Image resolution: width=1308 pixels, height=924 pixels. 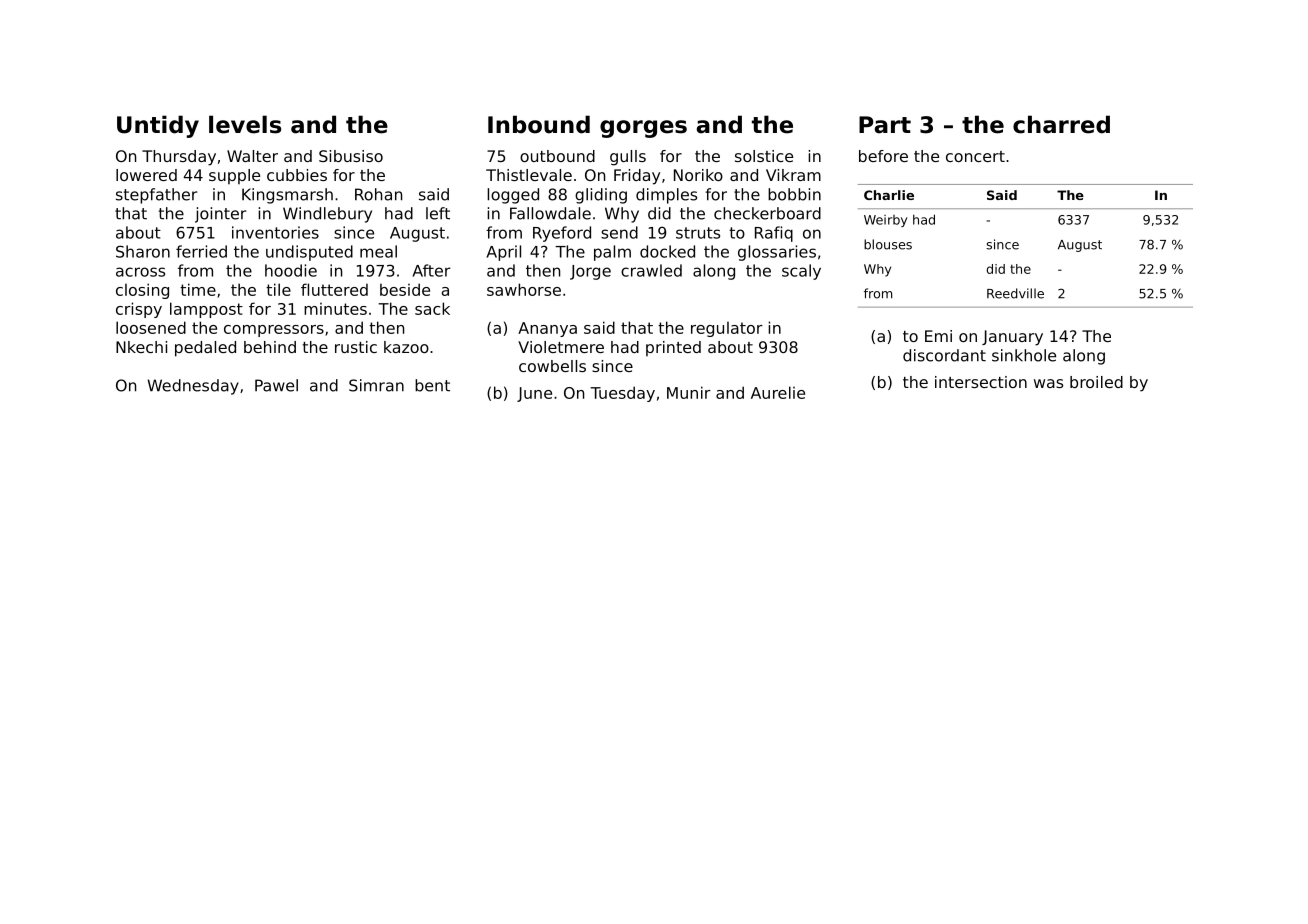 What do you see at coordinates (698, 175) in the document?
I see `Noriko` at bounding box center [698, 175].
